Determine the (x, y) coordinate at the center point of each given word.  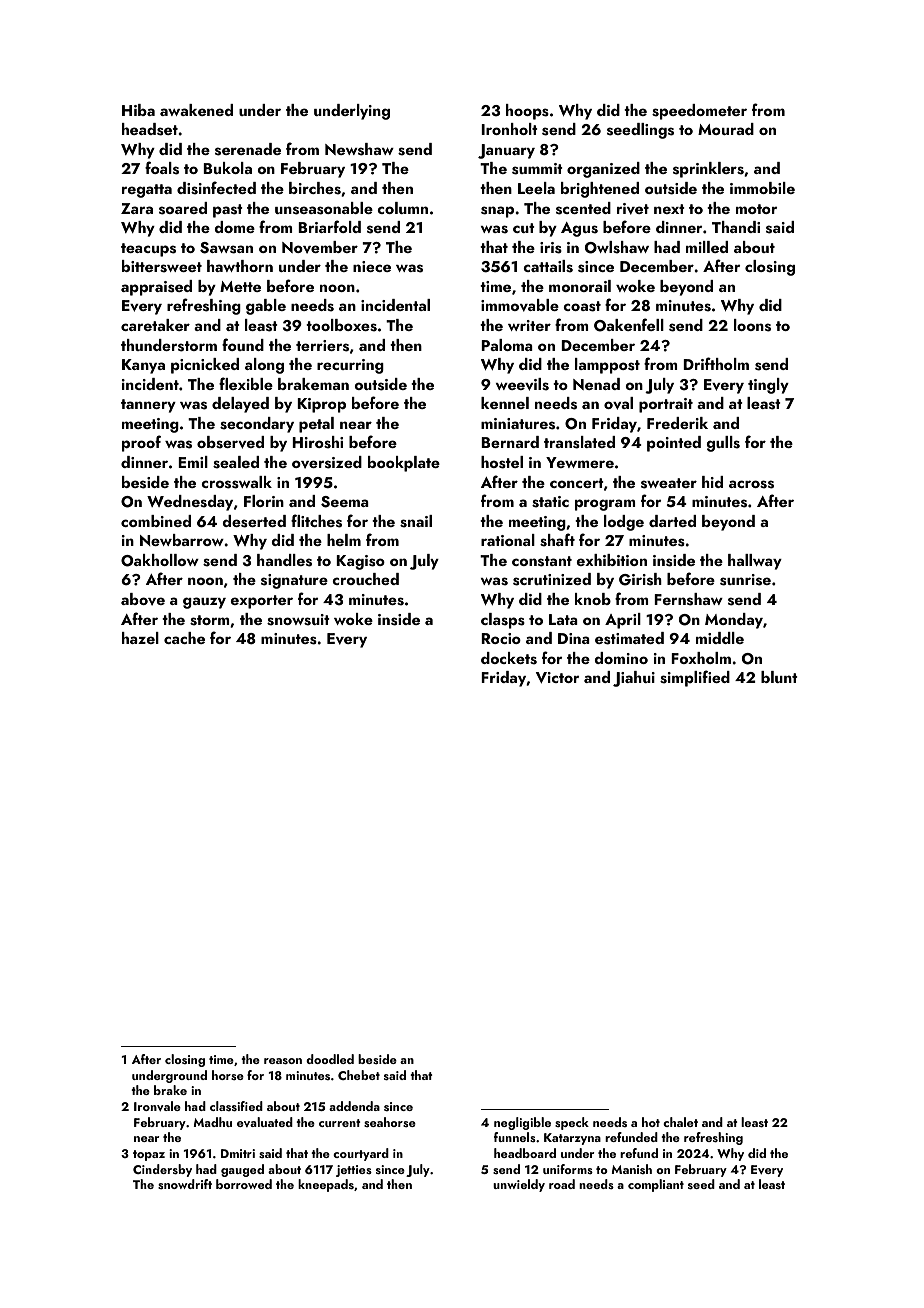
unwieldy (519, 1185)
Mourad (726, 129)
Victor (557, 677)
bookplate (404, 464)
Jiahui (634, 679)
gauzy (204, 603)
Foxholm (701, 658)
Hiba (138, 110)
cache (184, 638)
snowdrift (185, 1184)
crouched (365, 579)
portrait (666, 405)
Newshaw (359, 149)
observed (230, 442)
